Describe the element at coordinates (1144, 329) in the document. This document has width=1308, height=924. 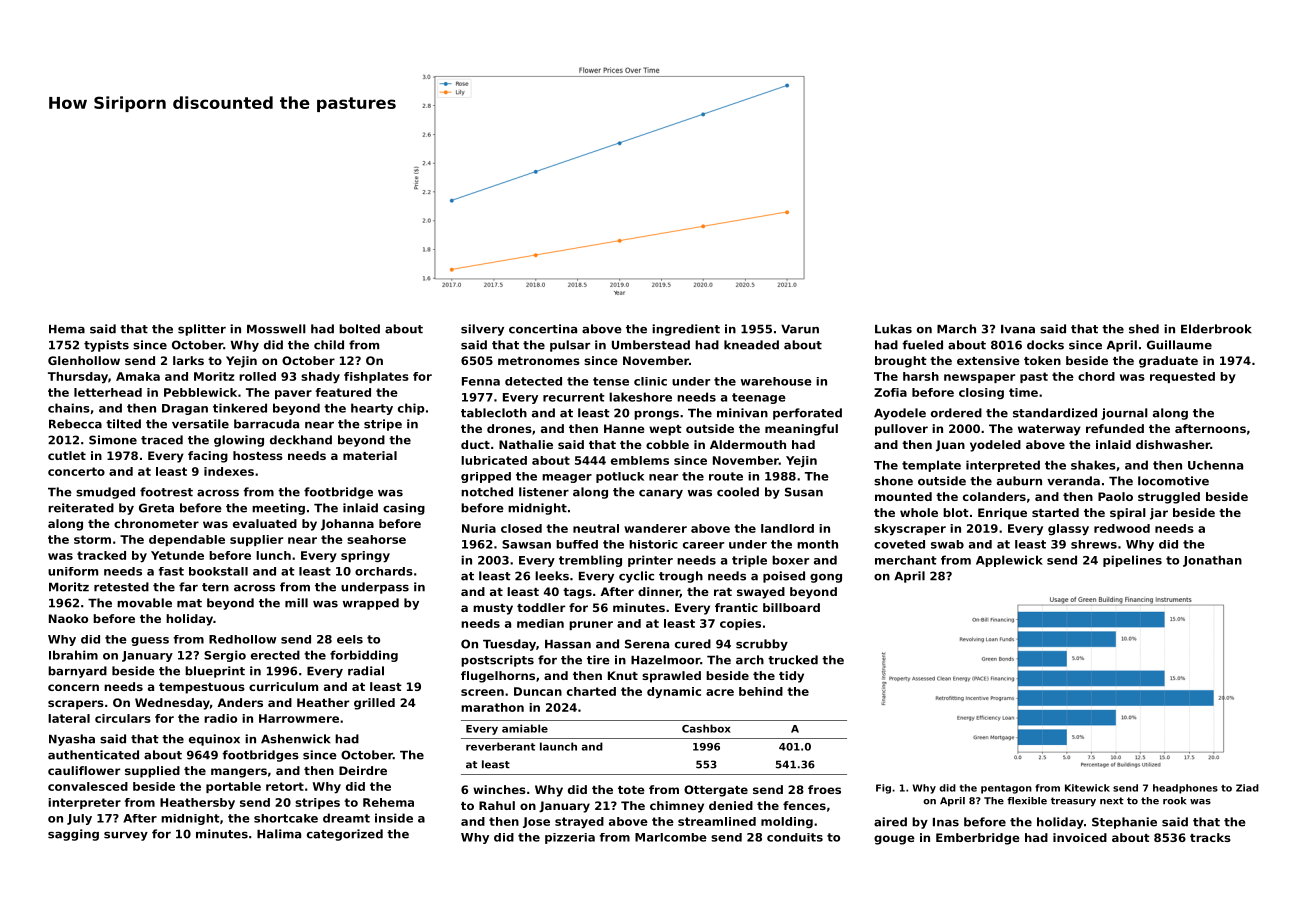
I see `shed` at that location.
